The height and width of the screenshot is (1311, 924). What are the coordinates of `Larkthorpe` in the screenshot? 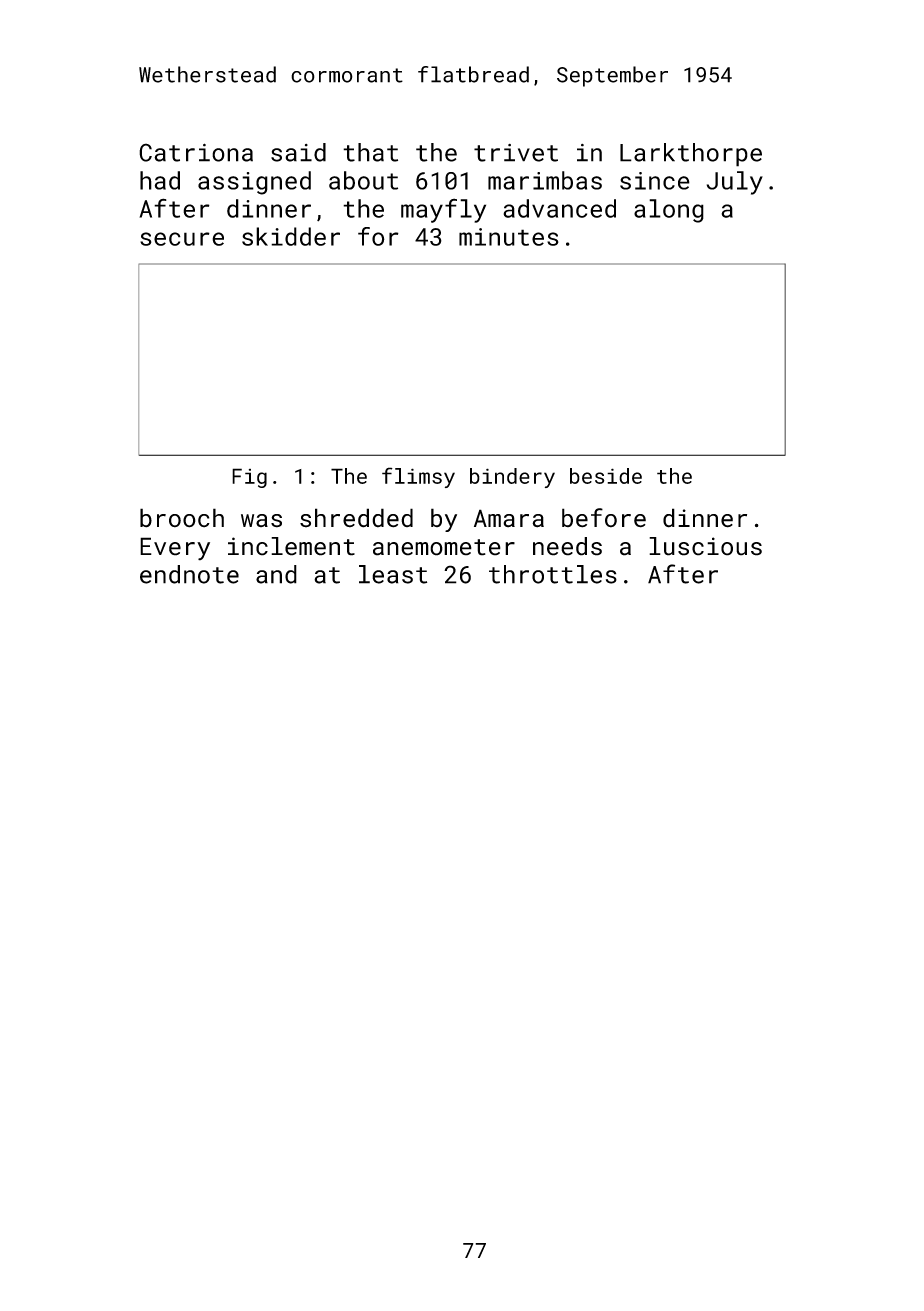 It's located at (691, 155).
